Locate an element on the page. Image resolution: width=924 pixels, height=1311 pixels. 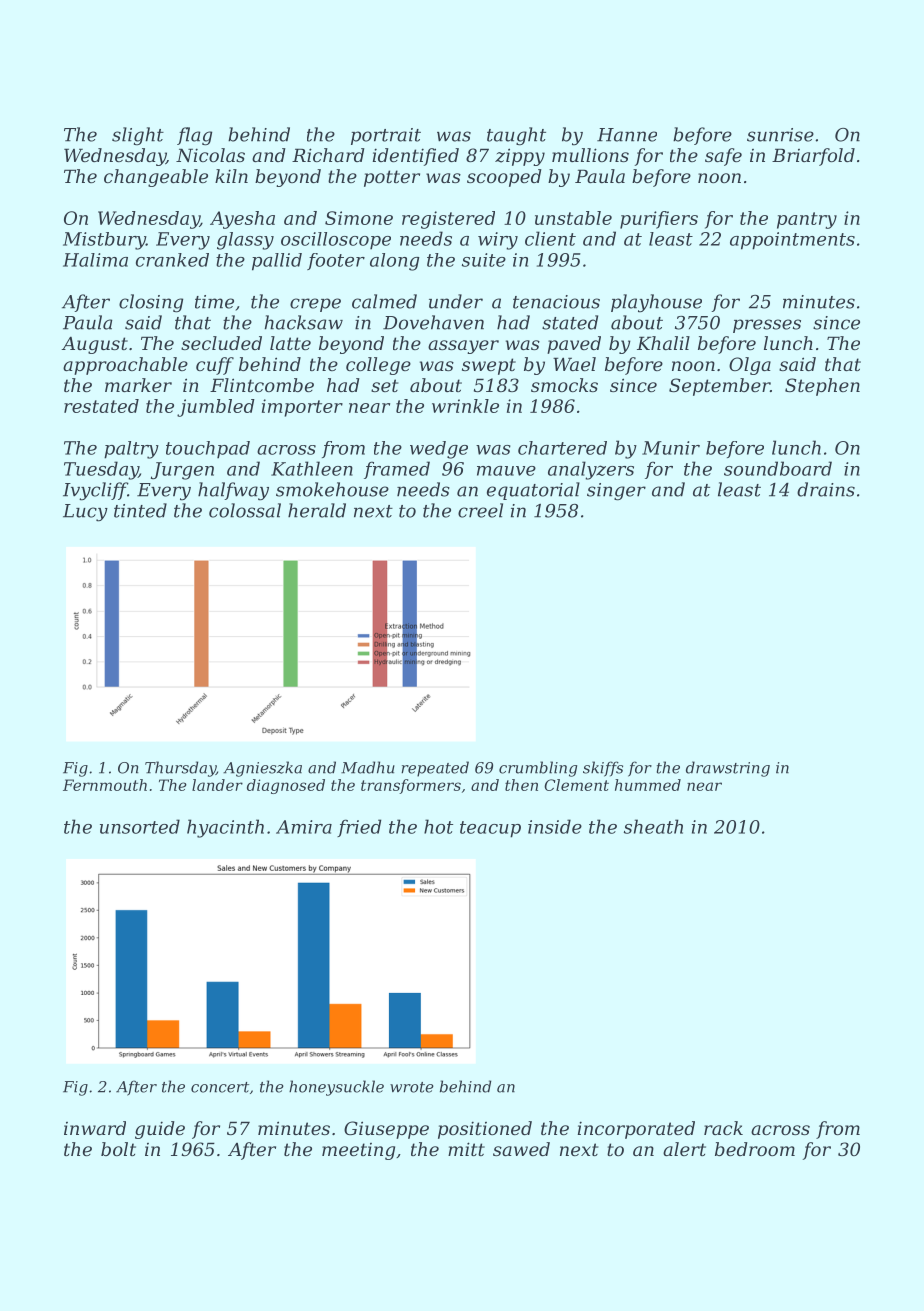
sunrise is located at coordinates (780, 135).
